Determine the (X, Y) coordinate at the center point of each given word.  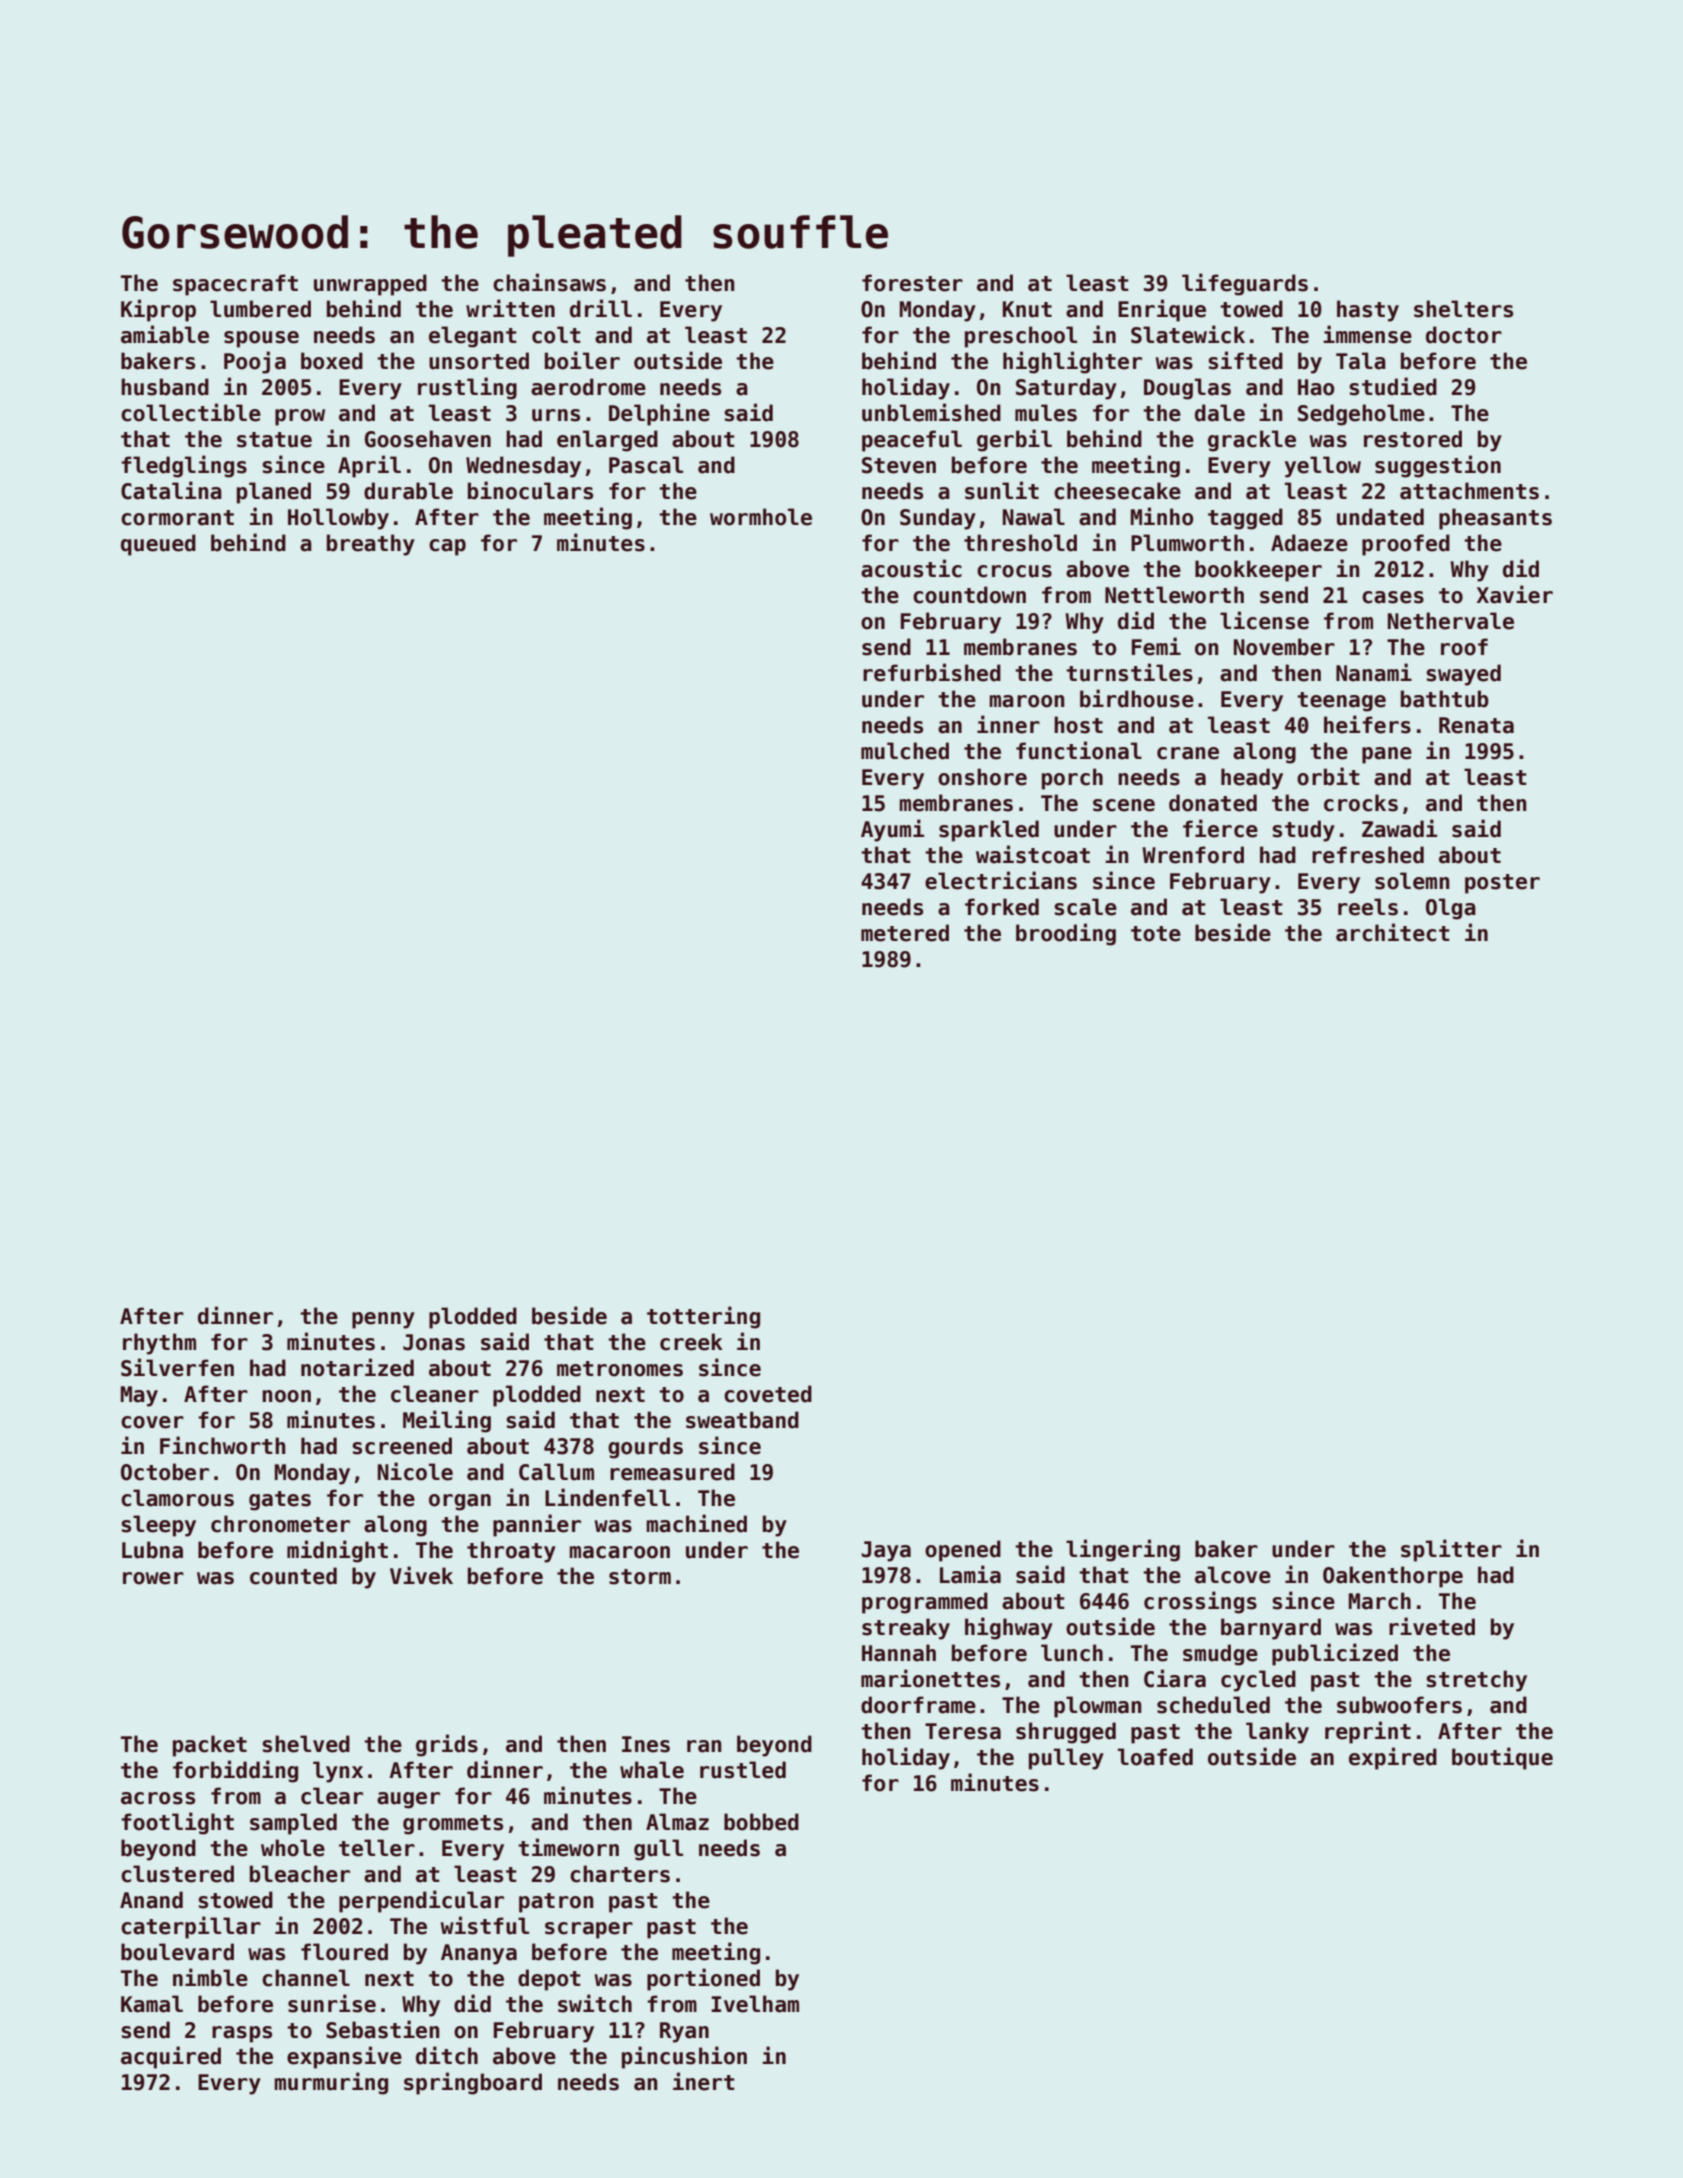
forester (912, 283)
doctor (1464, 335)
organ (460, 1502)
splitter (1451, 1550)
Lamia (970, 1574)
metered (905, 933)
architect (1393, 932)
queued (158, 545)
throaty (511, 1552)
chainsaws (549, 282)
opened (963, 1551)
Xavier (1515, 594)
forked (1002, 907)
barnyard (1271, 1629)
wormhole (761, 517)
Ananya (479, 1954)
